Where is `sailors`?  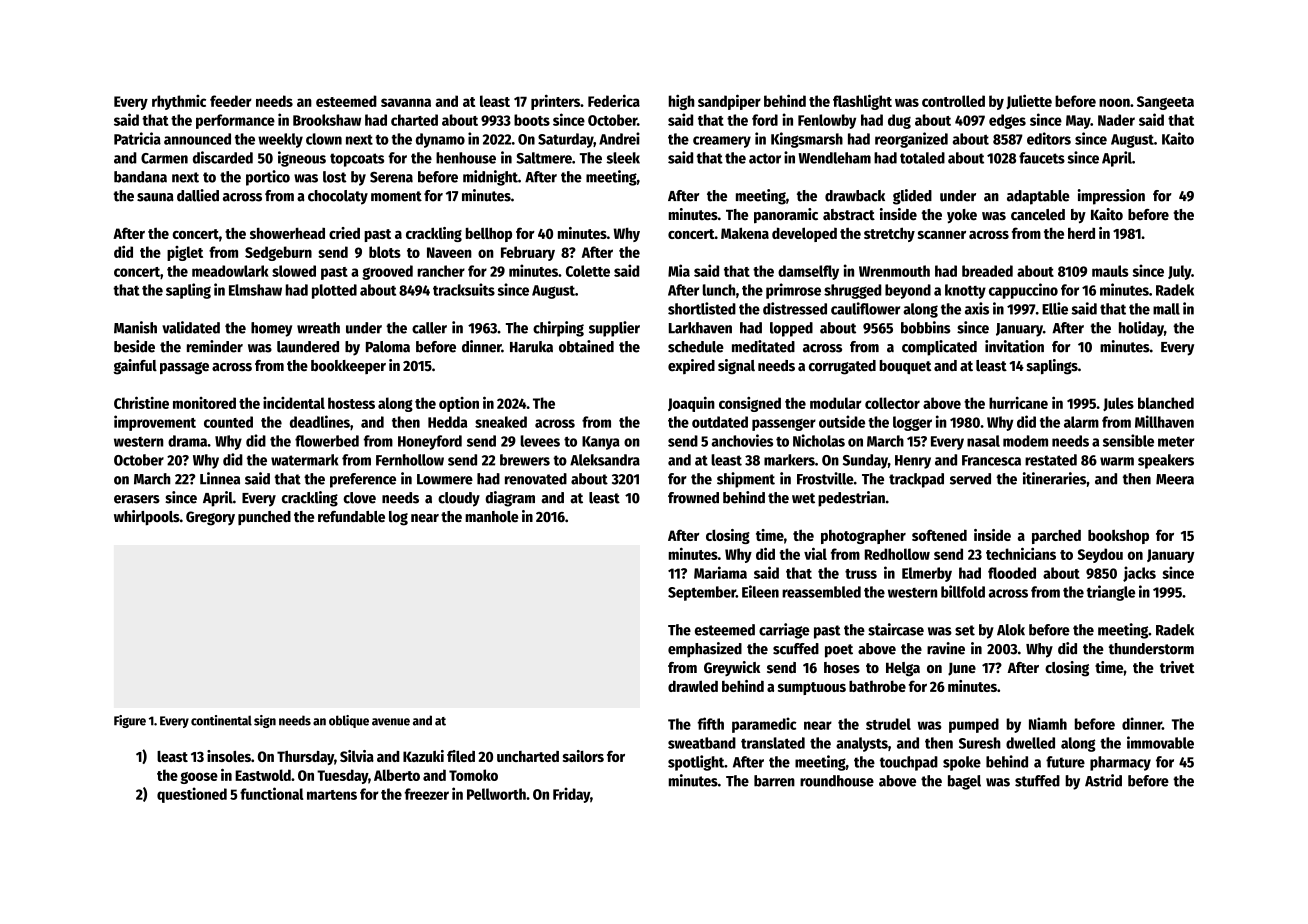 sailors is located at coordinates (583, 756).
